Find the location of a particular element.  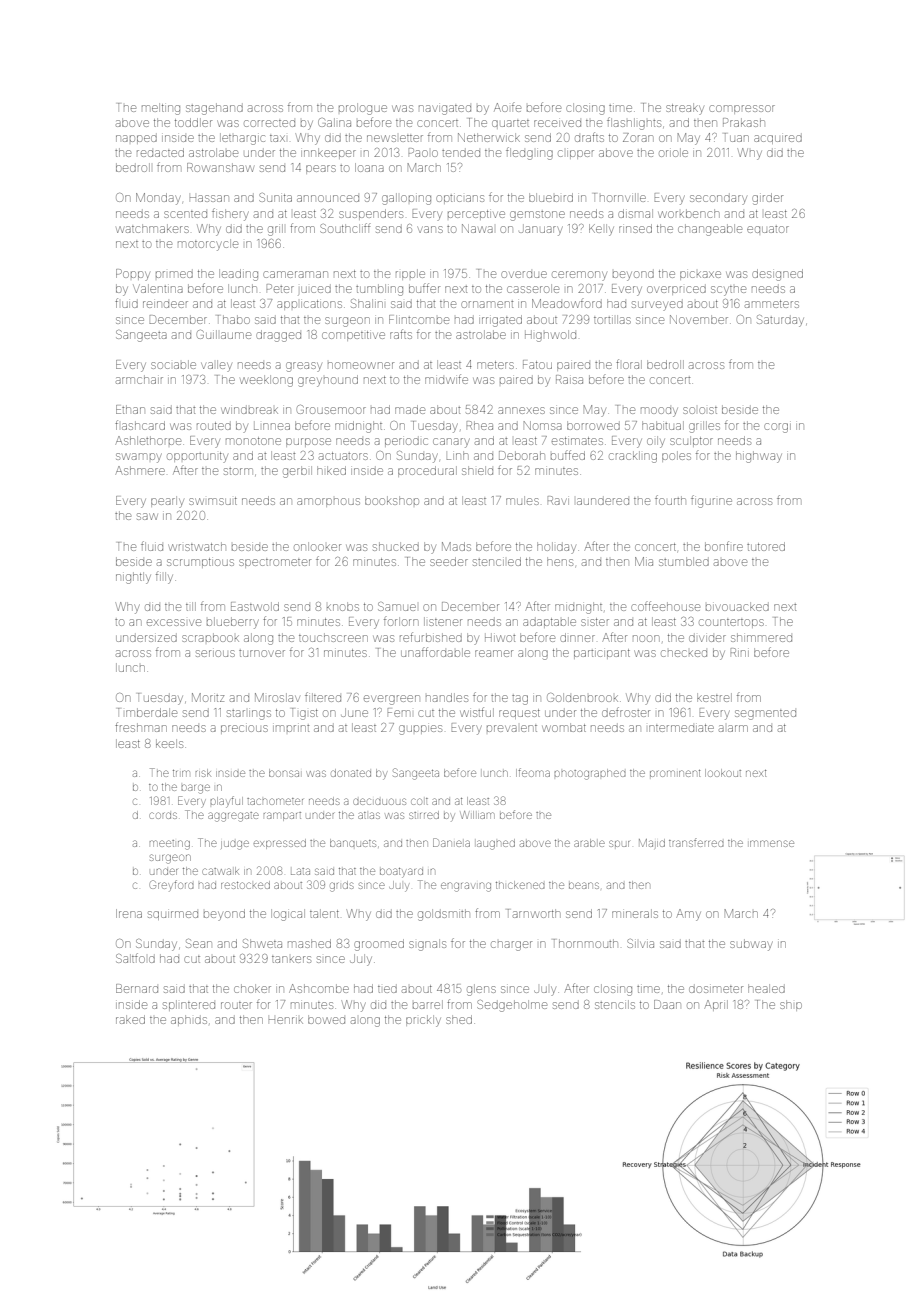

scrumptious is located at coordinates (200, 563).
